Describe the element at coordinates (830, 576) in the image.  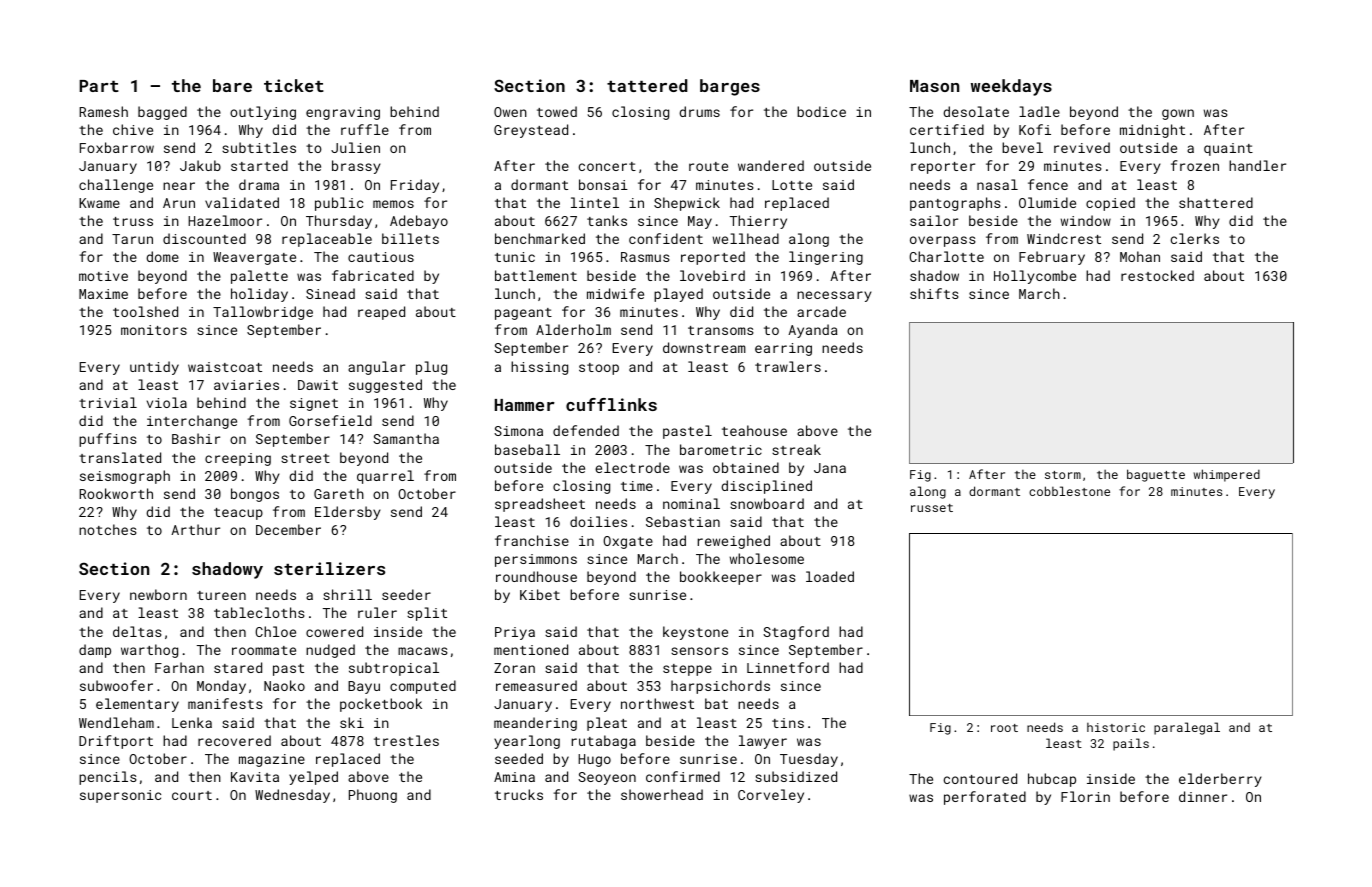
I see `loaded` at that location.
